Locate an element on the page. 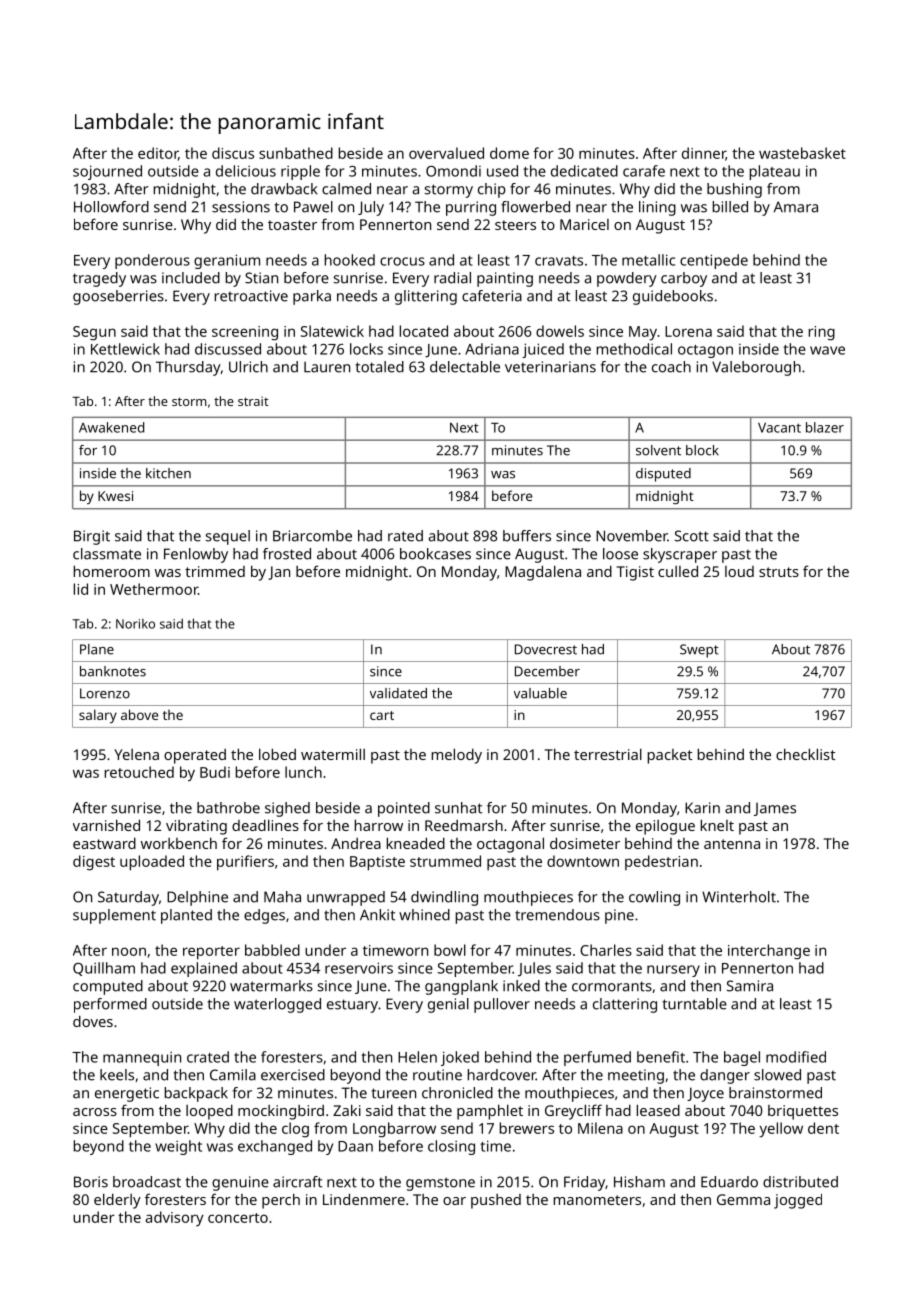  weight is located at coordinates (178, 1147).
